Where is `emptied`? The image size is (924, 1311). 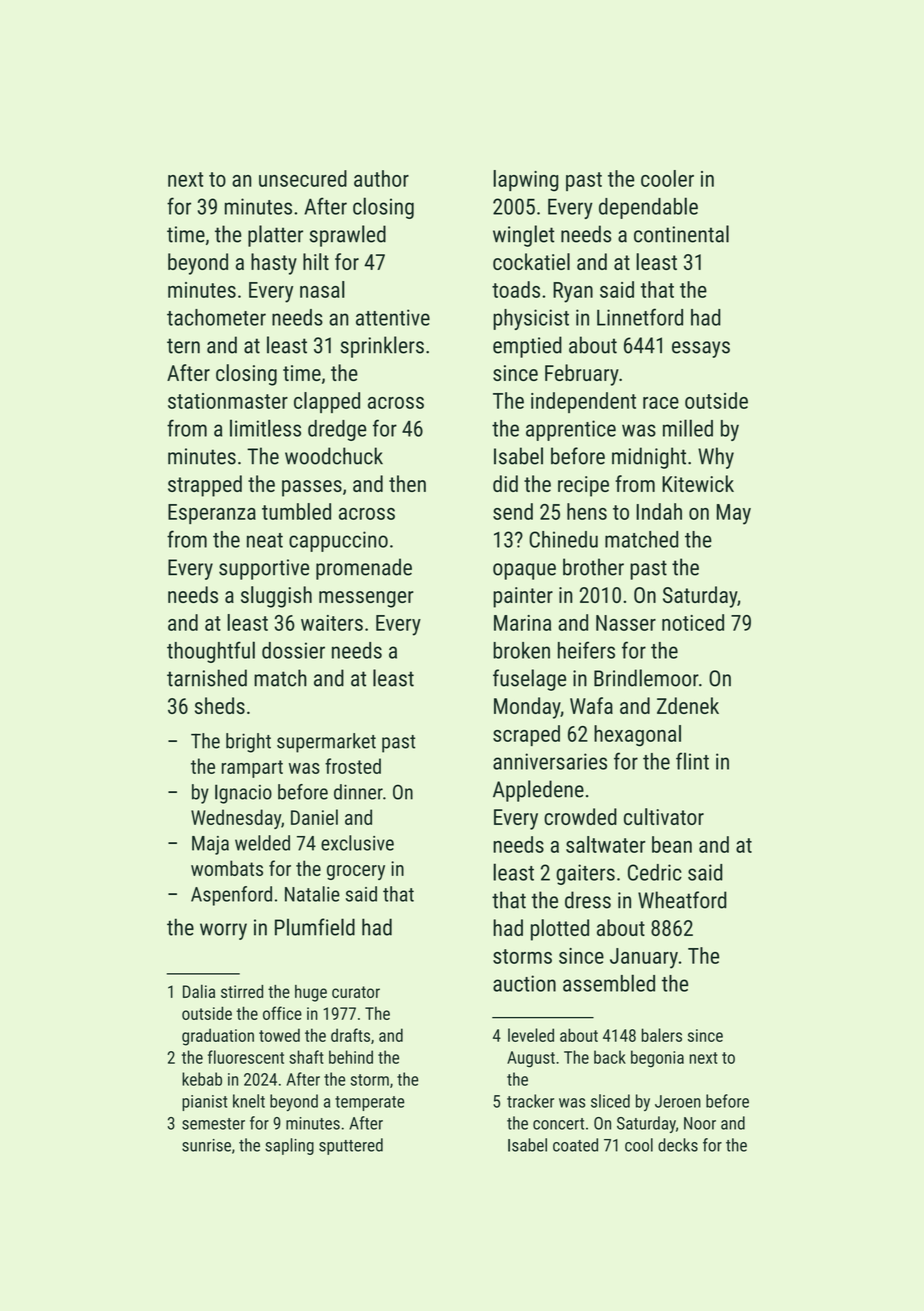 emptied is located at coordinates (527, 347).
